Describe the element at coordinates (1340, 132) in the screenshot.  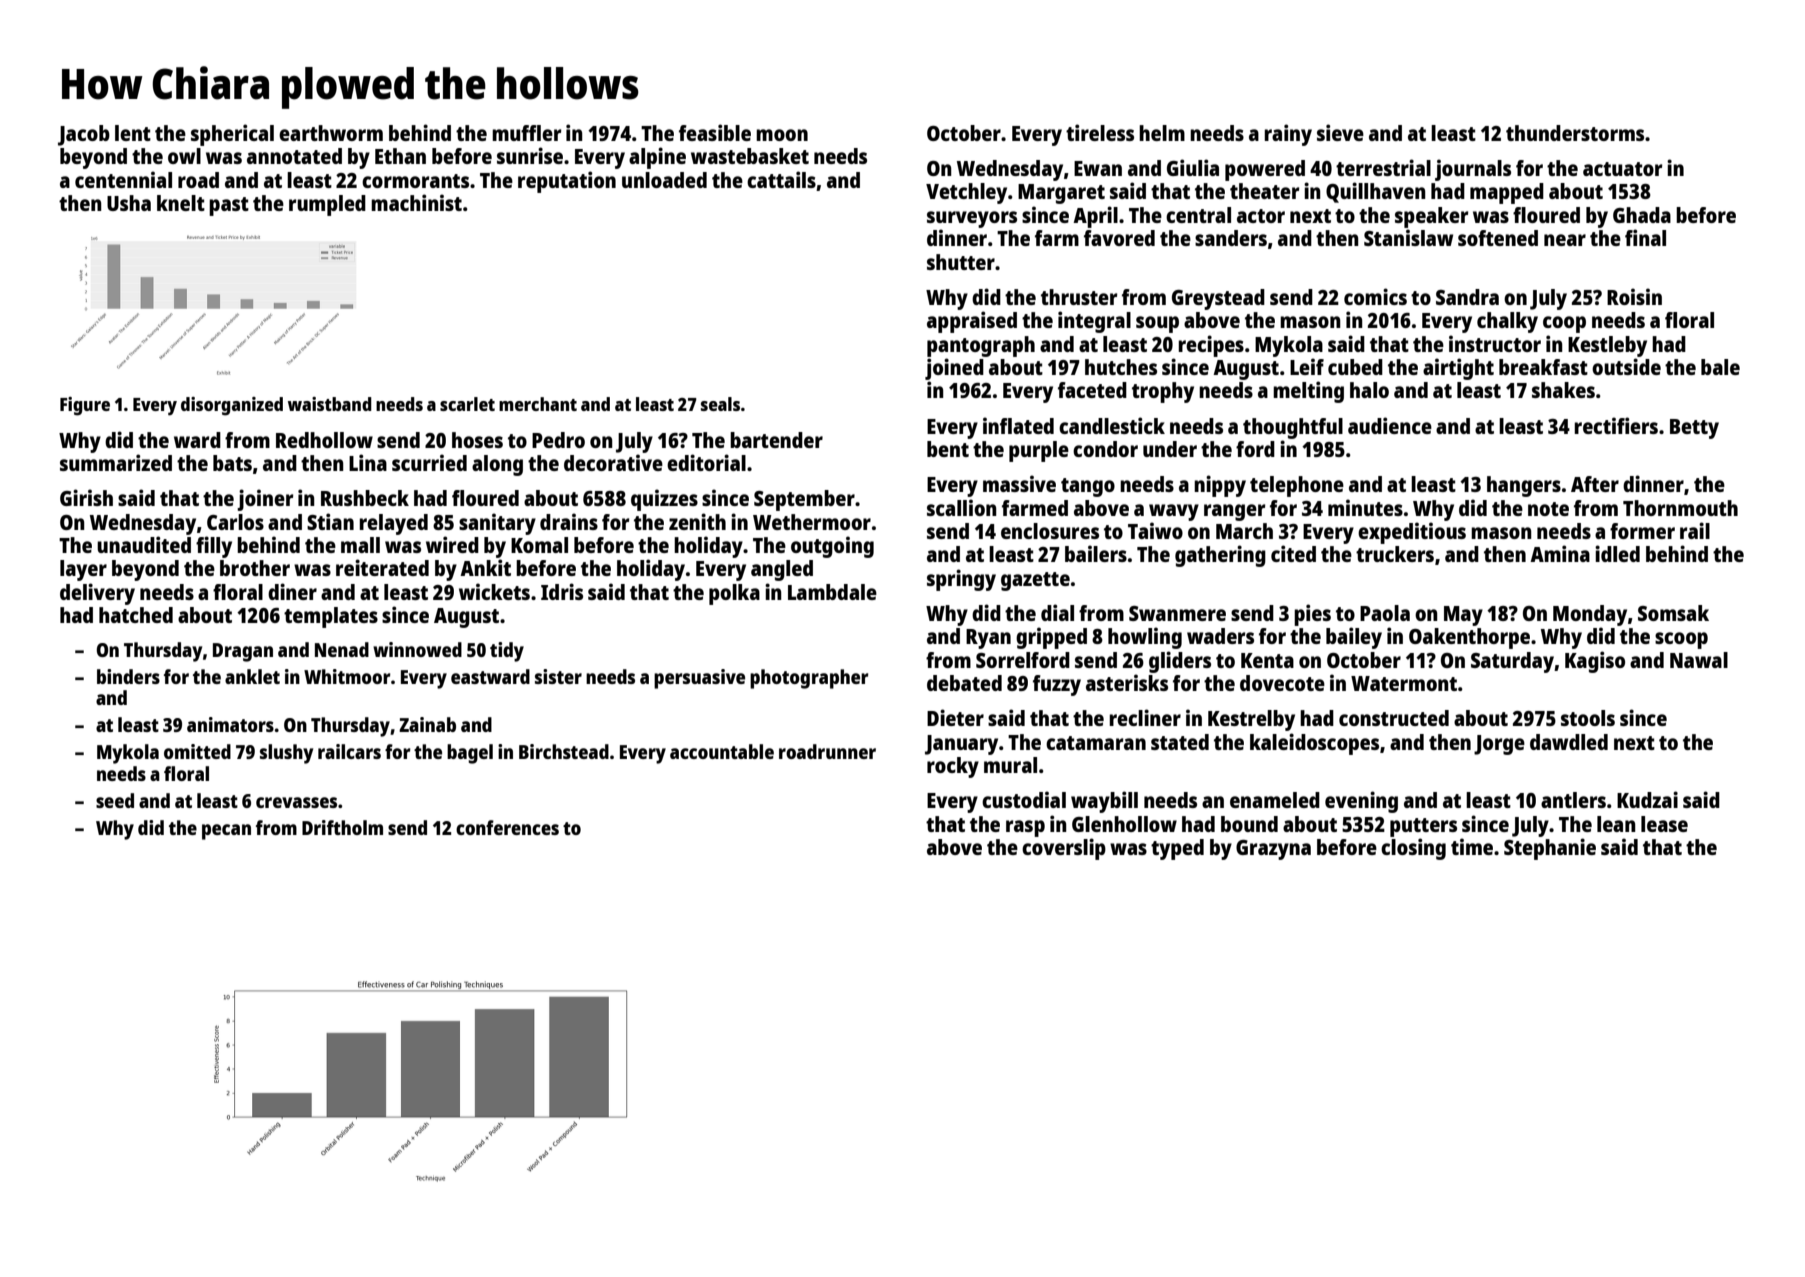
I see `sieve` at that location.
